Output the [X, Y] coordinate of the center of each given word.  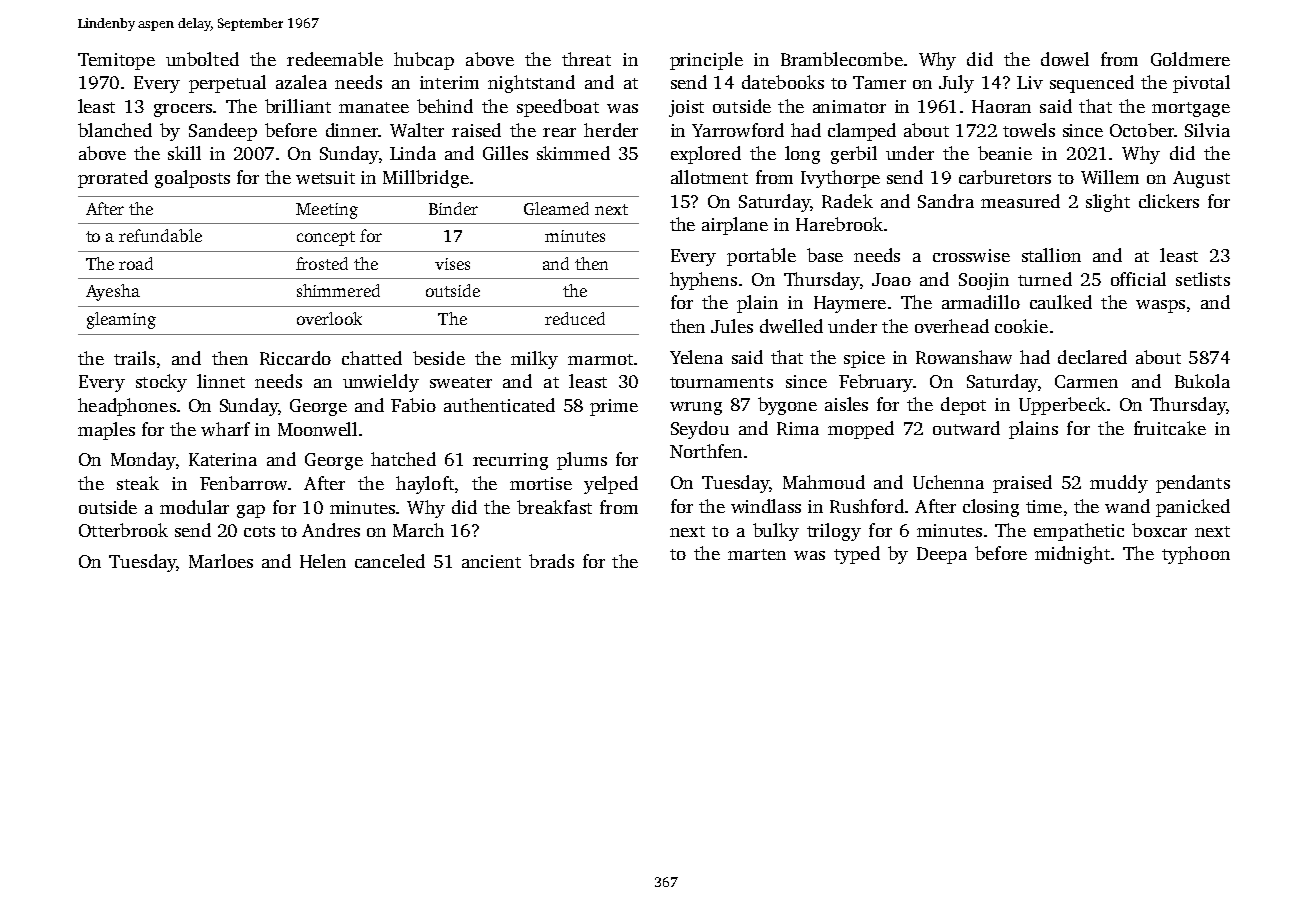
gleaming [121, 320]
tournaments [721, 382]
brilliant [298, 106]
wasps [1160, 306]
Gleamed [556, 208]
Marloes [221, 561]
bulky [776, 532]
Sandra [946, 201]
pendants [1193, 484]
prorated [113, 179]
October [1142, 130]
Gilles [505, 153]
